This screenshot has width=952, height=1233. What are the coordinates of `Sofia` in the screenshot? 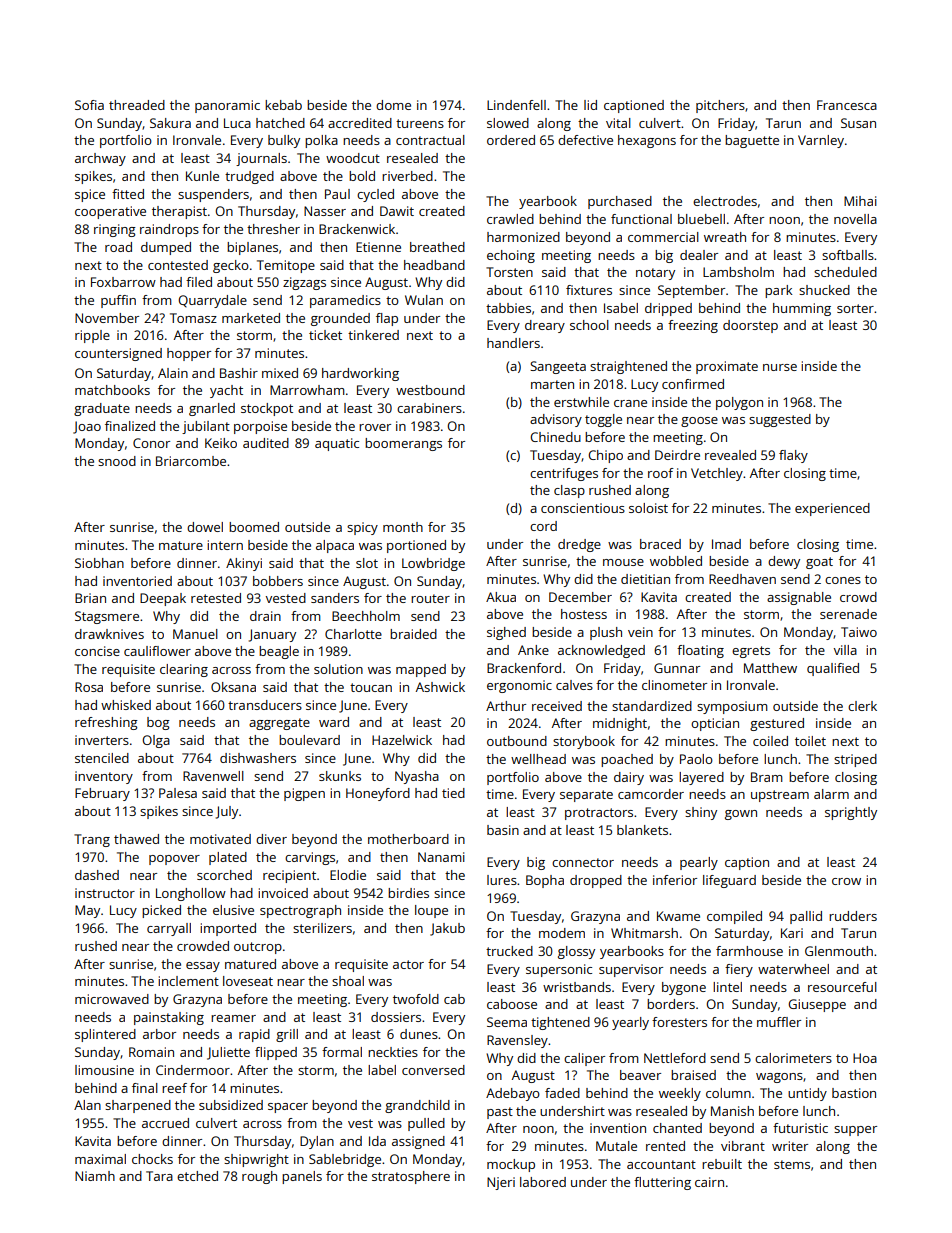 It's located at (89, 105).
